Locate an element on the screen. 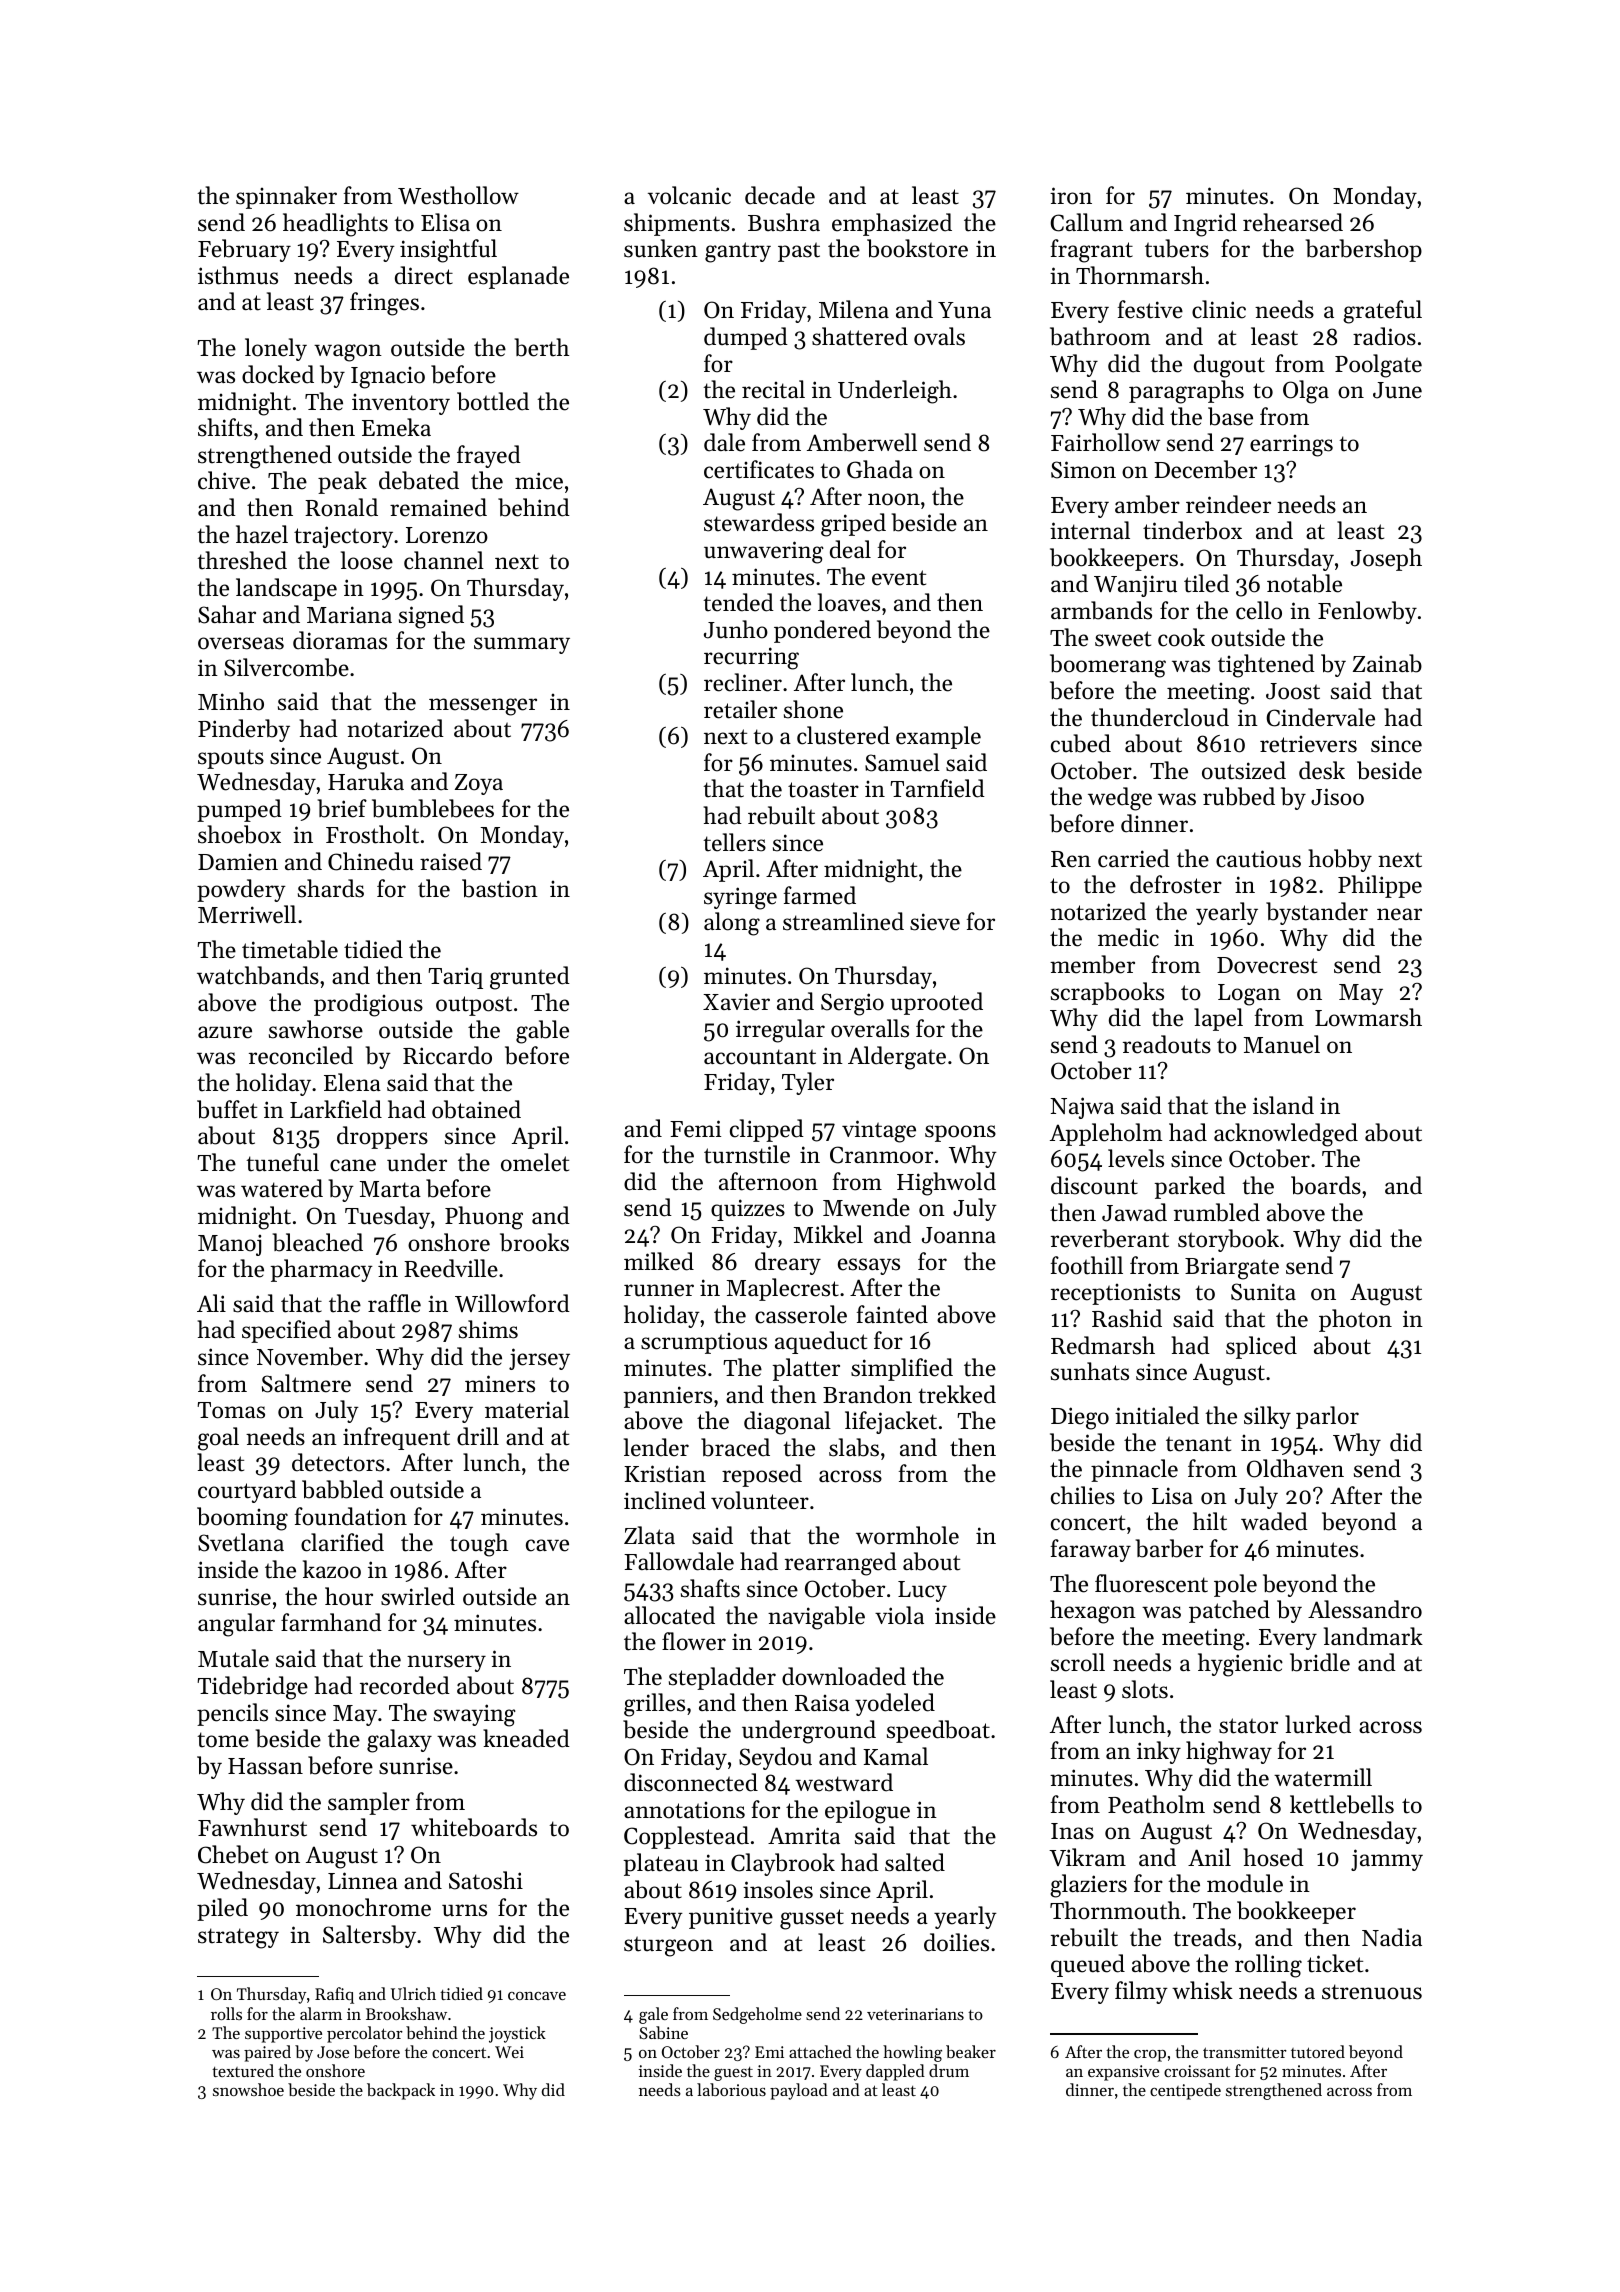 Image resolution: width=1620 pixels, height=2292 pixels. iron is located at coordinates (1071, 196).
